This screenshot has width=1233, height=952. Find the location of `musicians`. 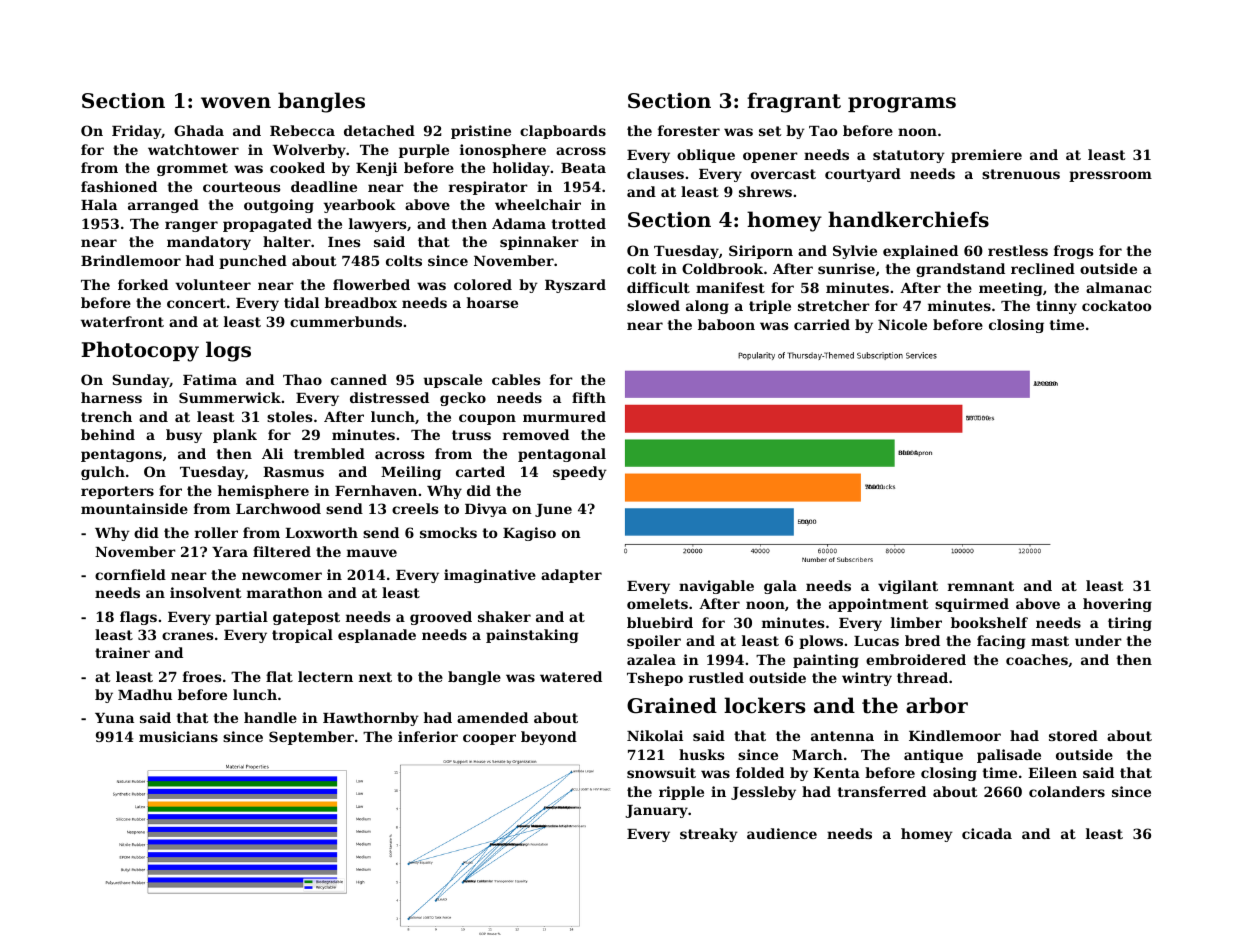

musicians is located at coordinates (178, 736).
